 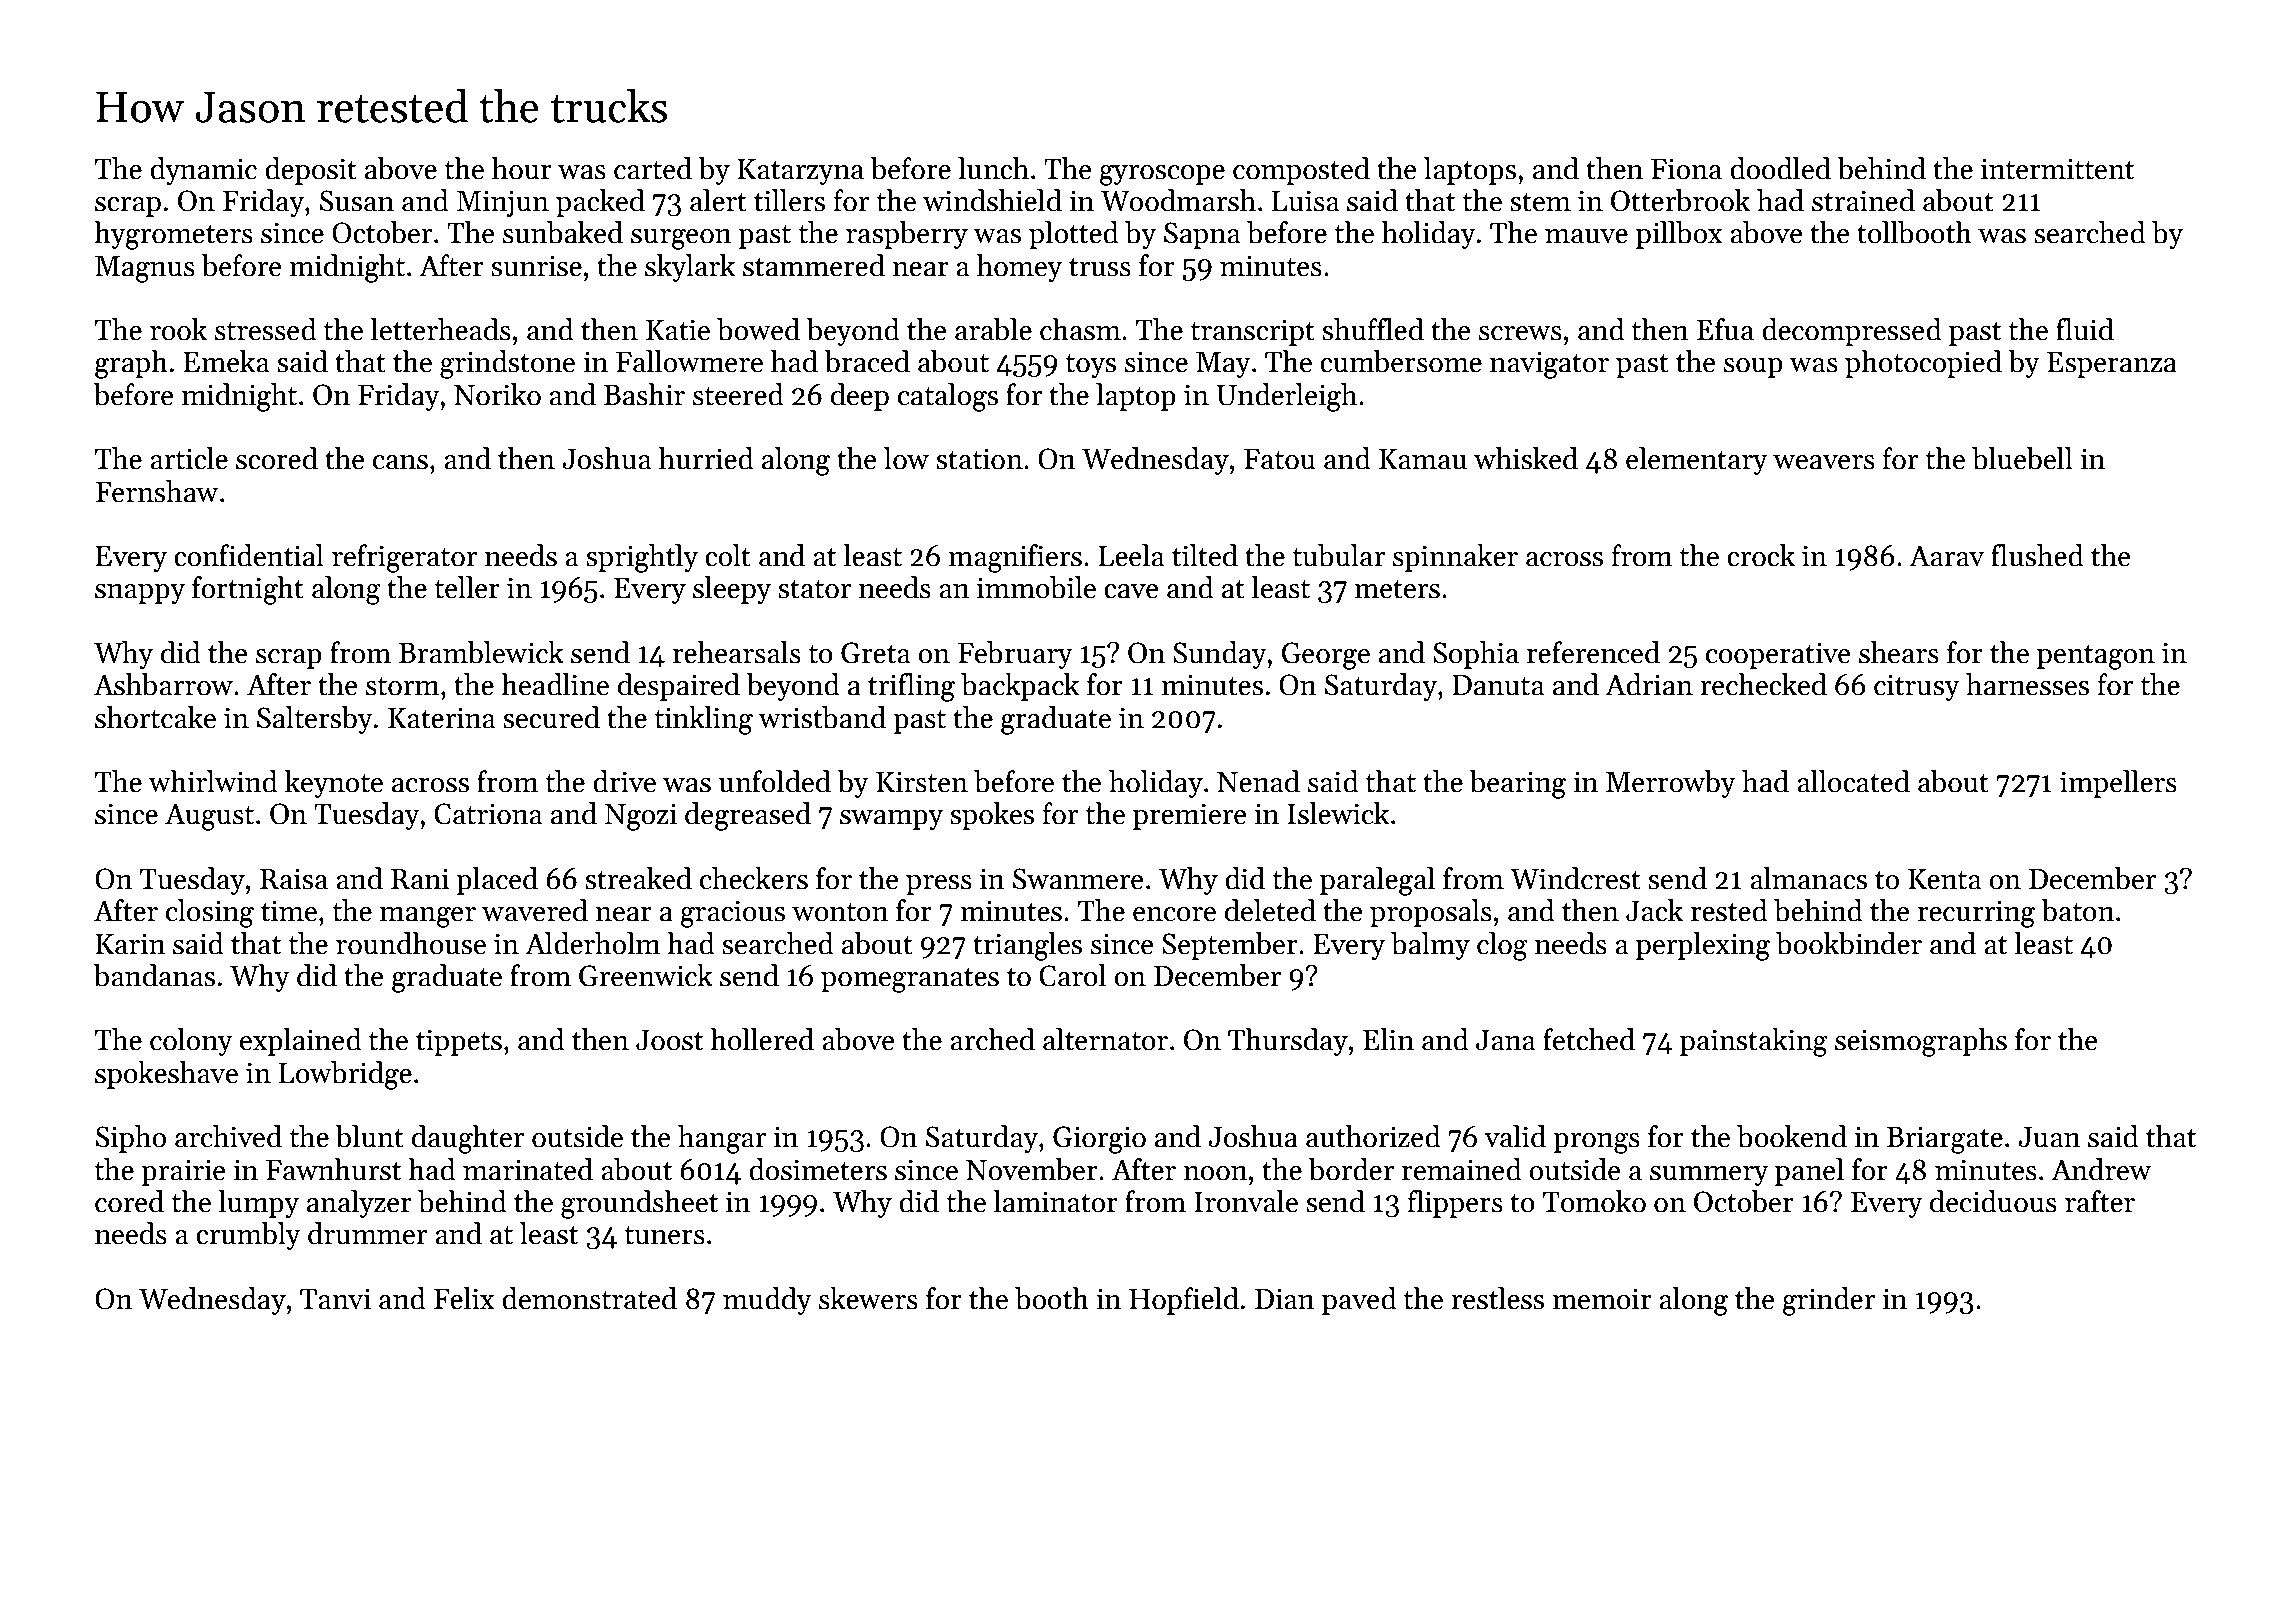 What do you see at coordinates (335, 1299) in the document?
I see `Tanvi` at bounding box center [335, 1299].
